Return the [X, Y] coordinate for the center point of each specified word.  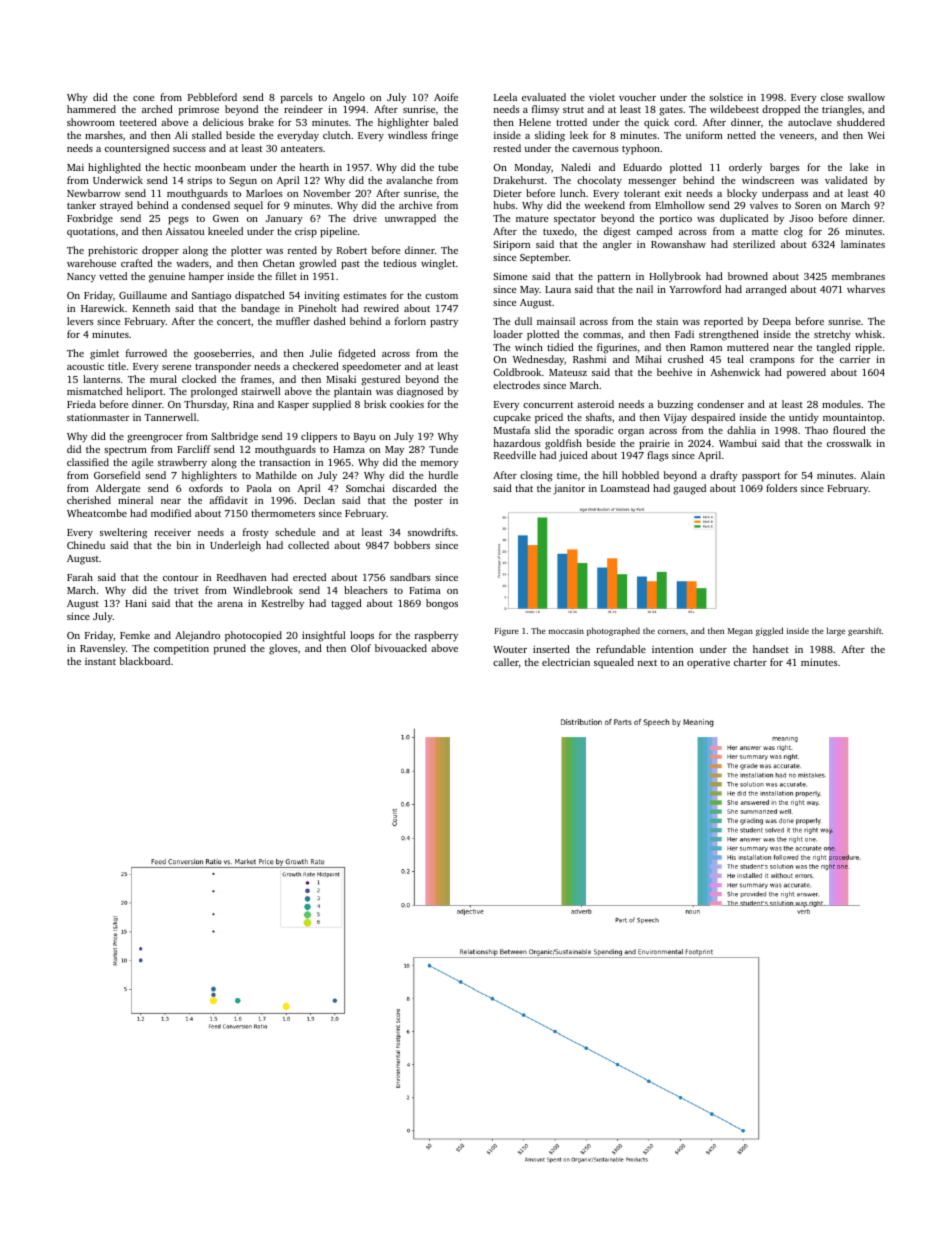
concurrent [548, 405]
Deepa [777, 323]
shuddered [861, 122]
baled [445, 122]
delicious [223, 122]
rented [302, 250]
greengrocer [155, 439]
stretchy [832, 335]
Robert [352, 250]
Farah [80, 577]
